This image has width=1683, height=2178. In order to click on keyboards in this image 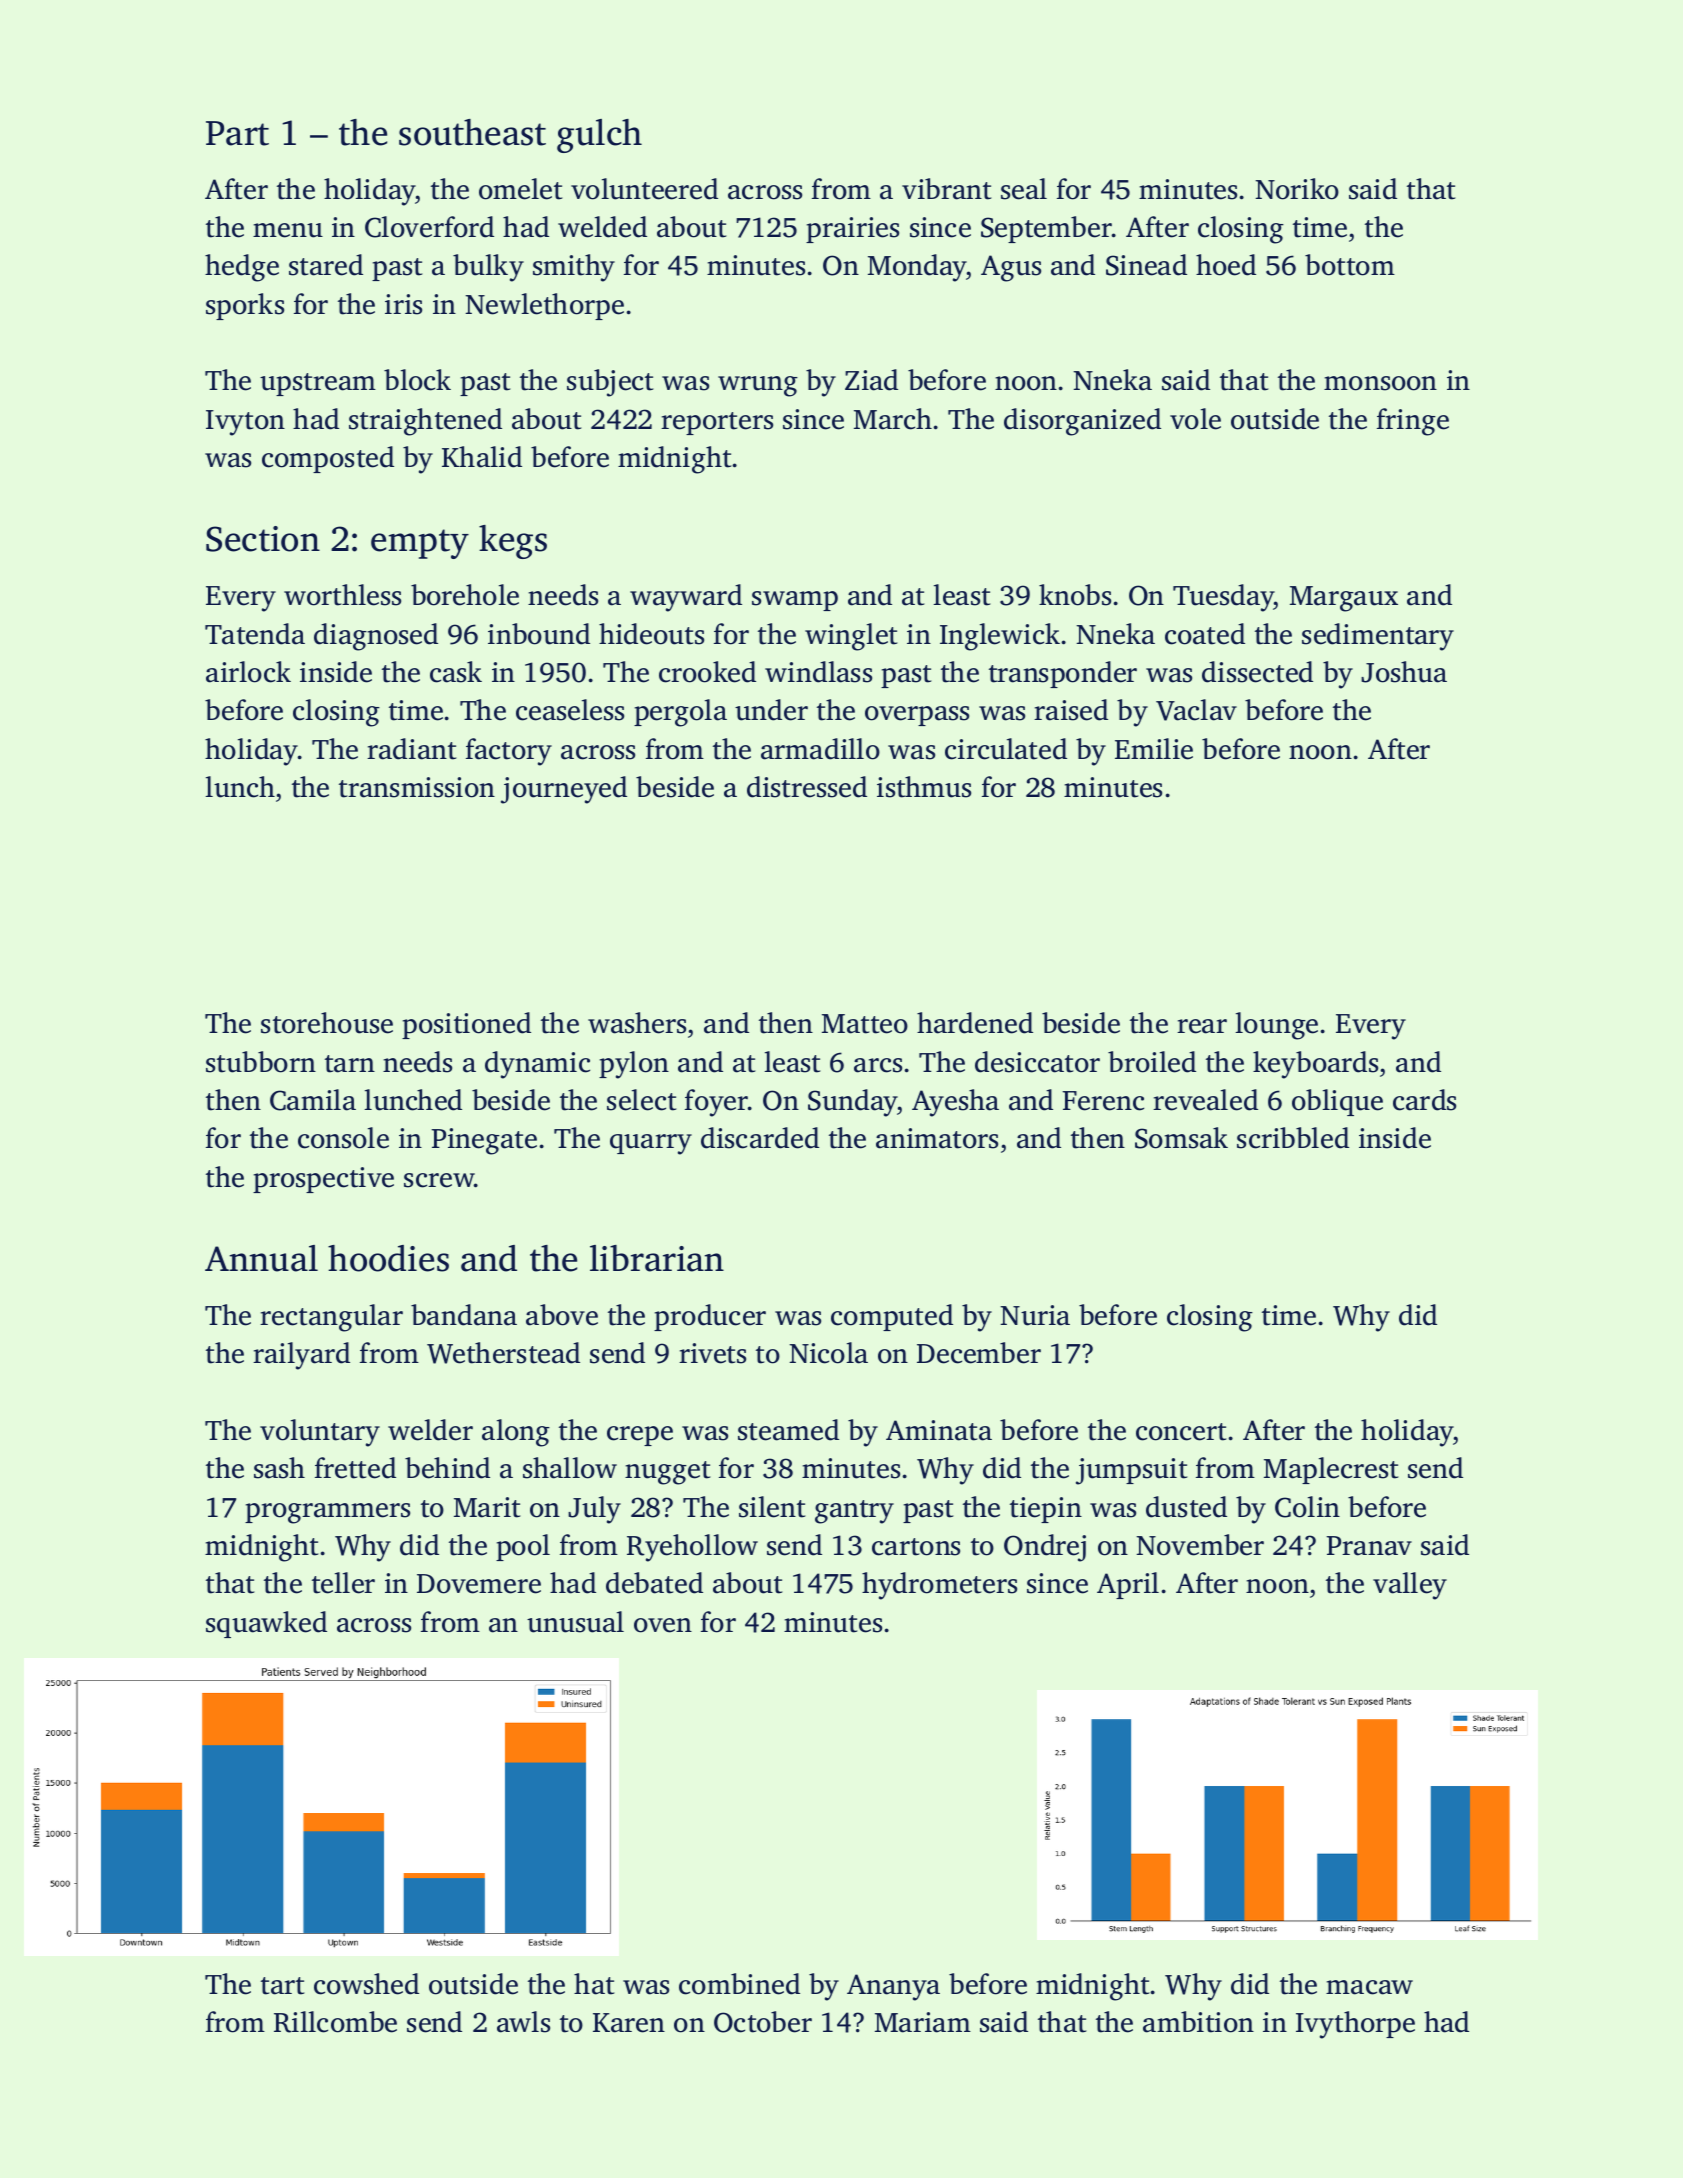, I will do `click(1315, 1065)`.
